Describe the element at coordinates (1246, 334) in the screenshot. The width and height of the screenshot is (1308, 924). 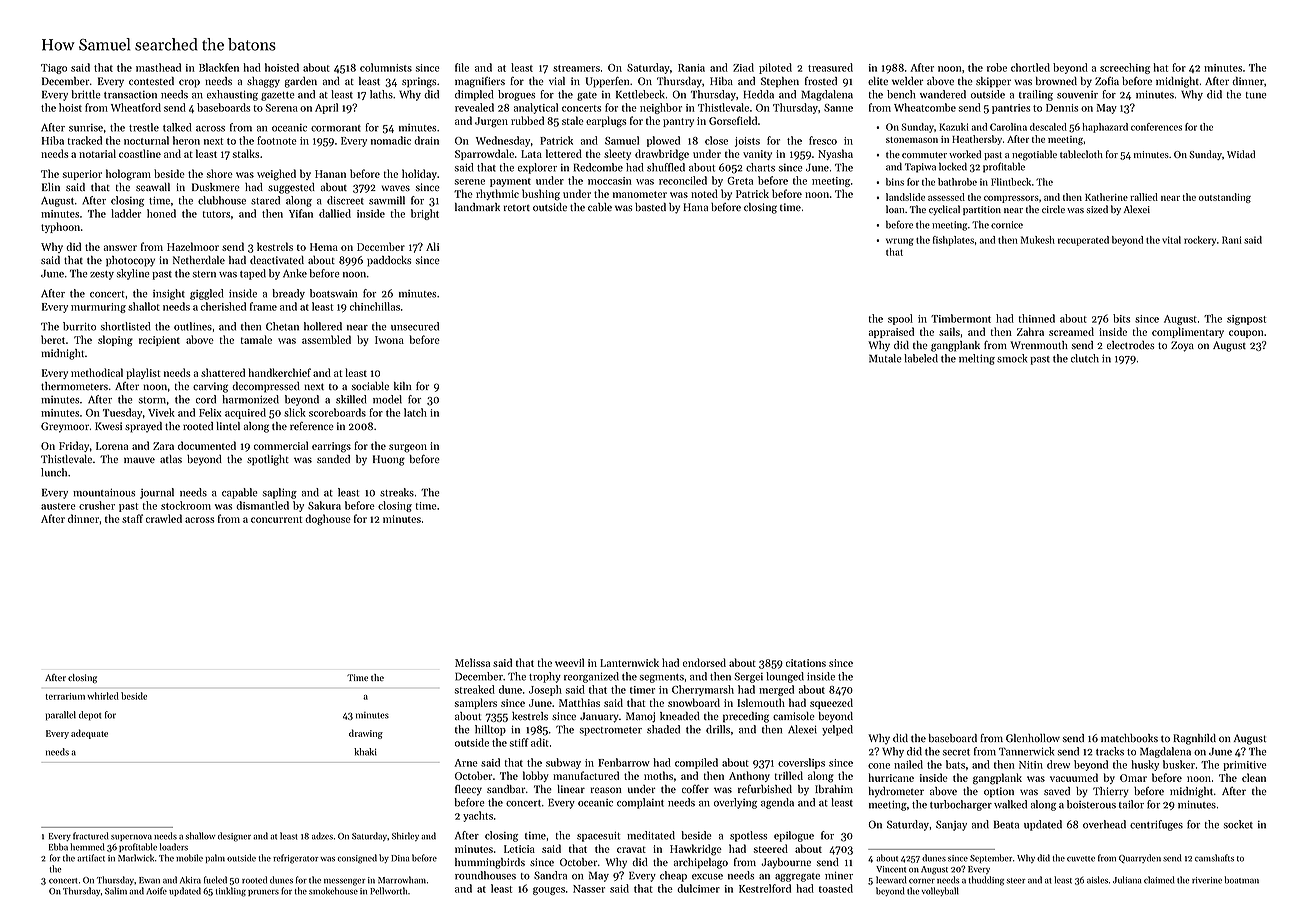
I see `coupon` at that location.
